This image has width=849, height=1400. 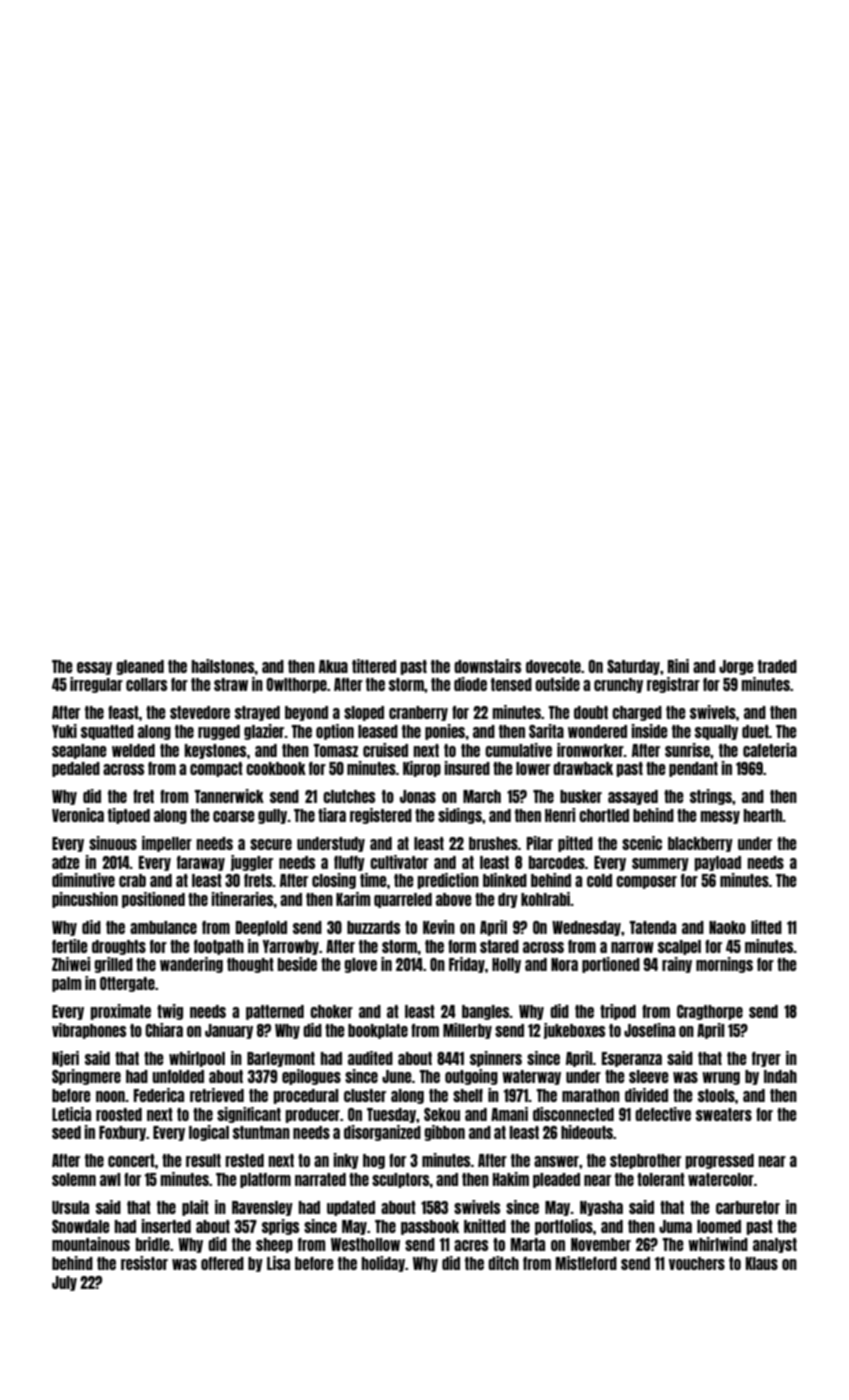 What do you see at coordinates (378, 731) in the image?
I see `leased` at bounding box center [378, 731].
